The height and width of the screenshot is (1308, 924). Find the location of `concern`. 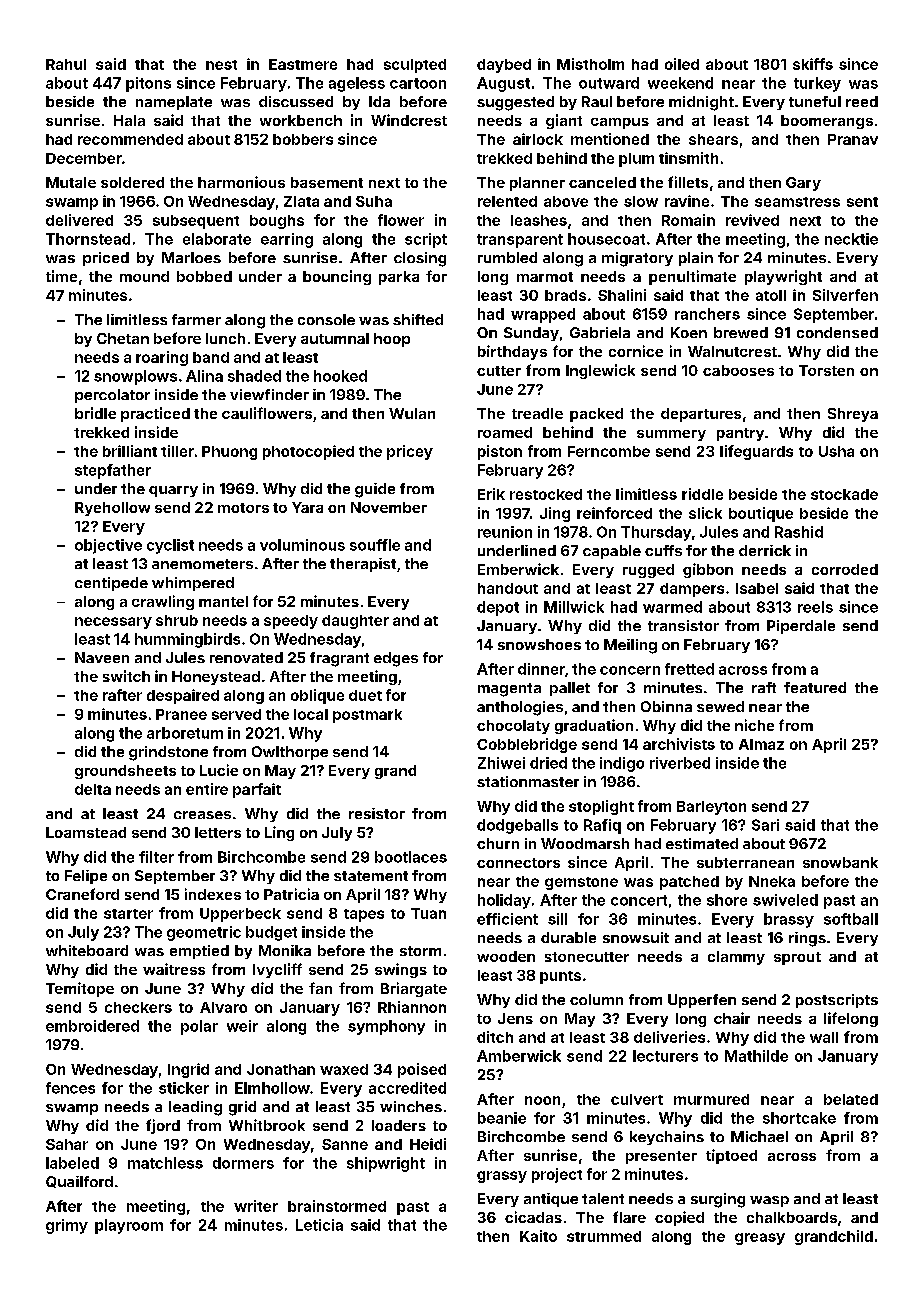

concern is located at coordinates (630, 670).
